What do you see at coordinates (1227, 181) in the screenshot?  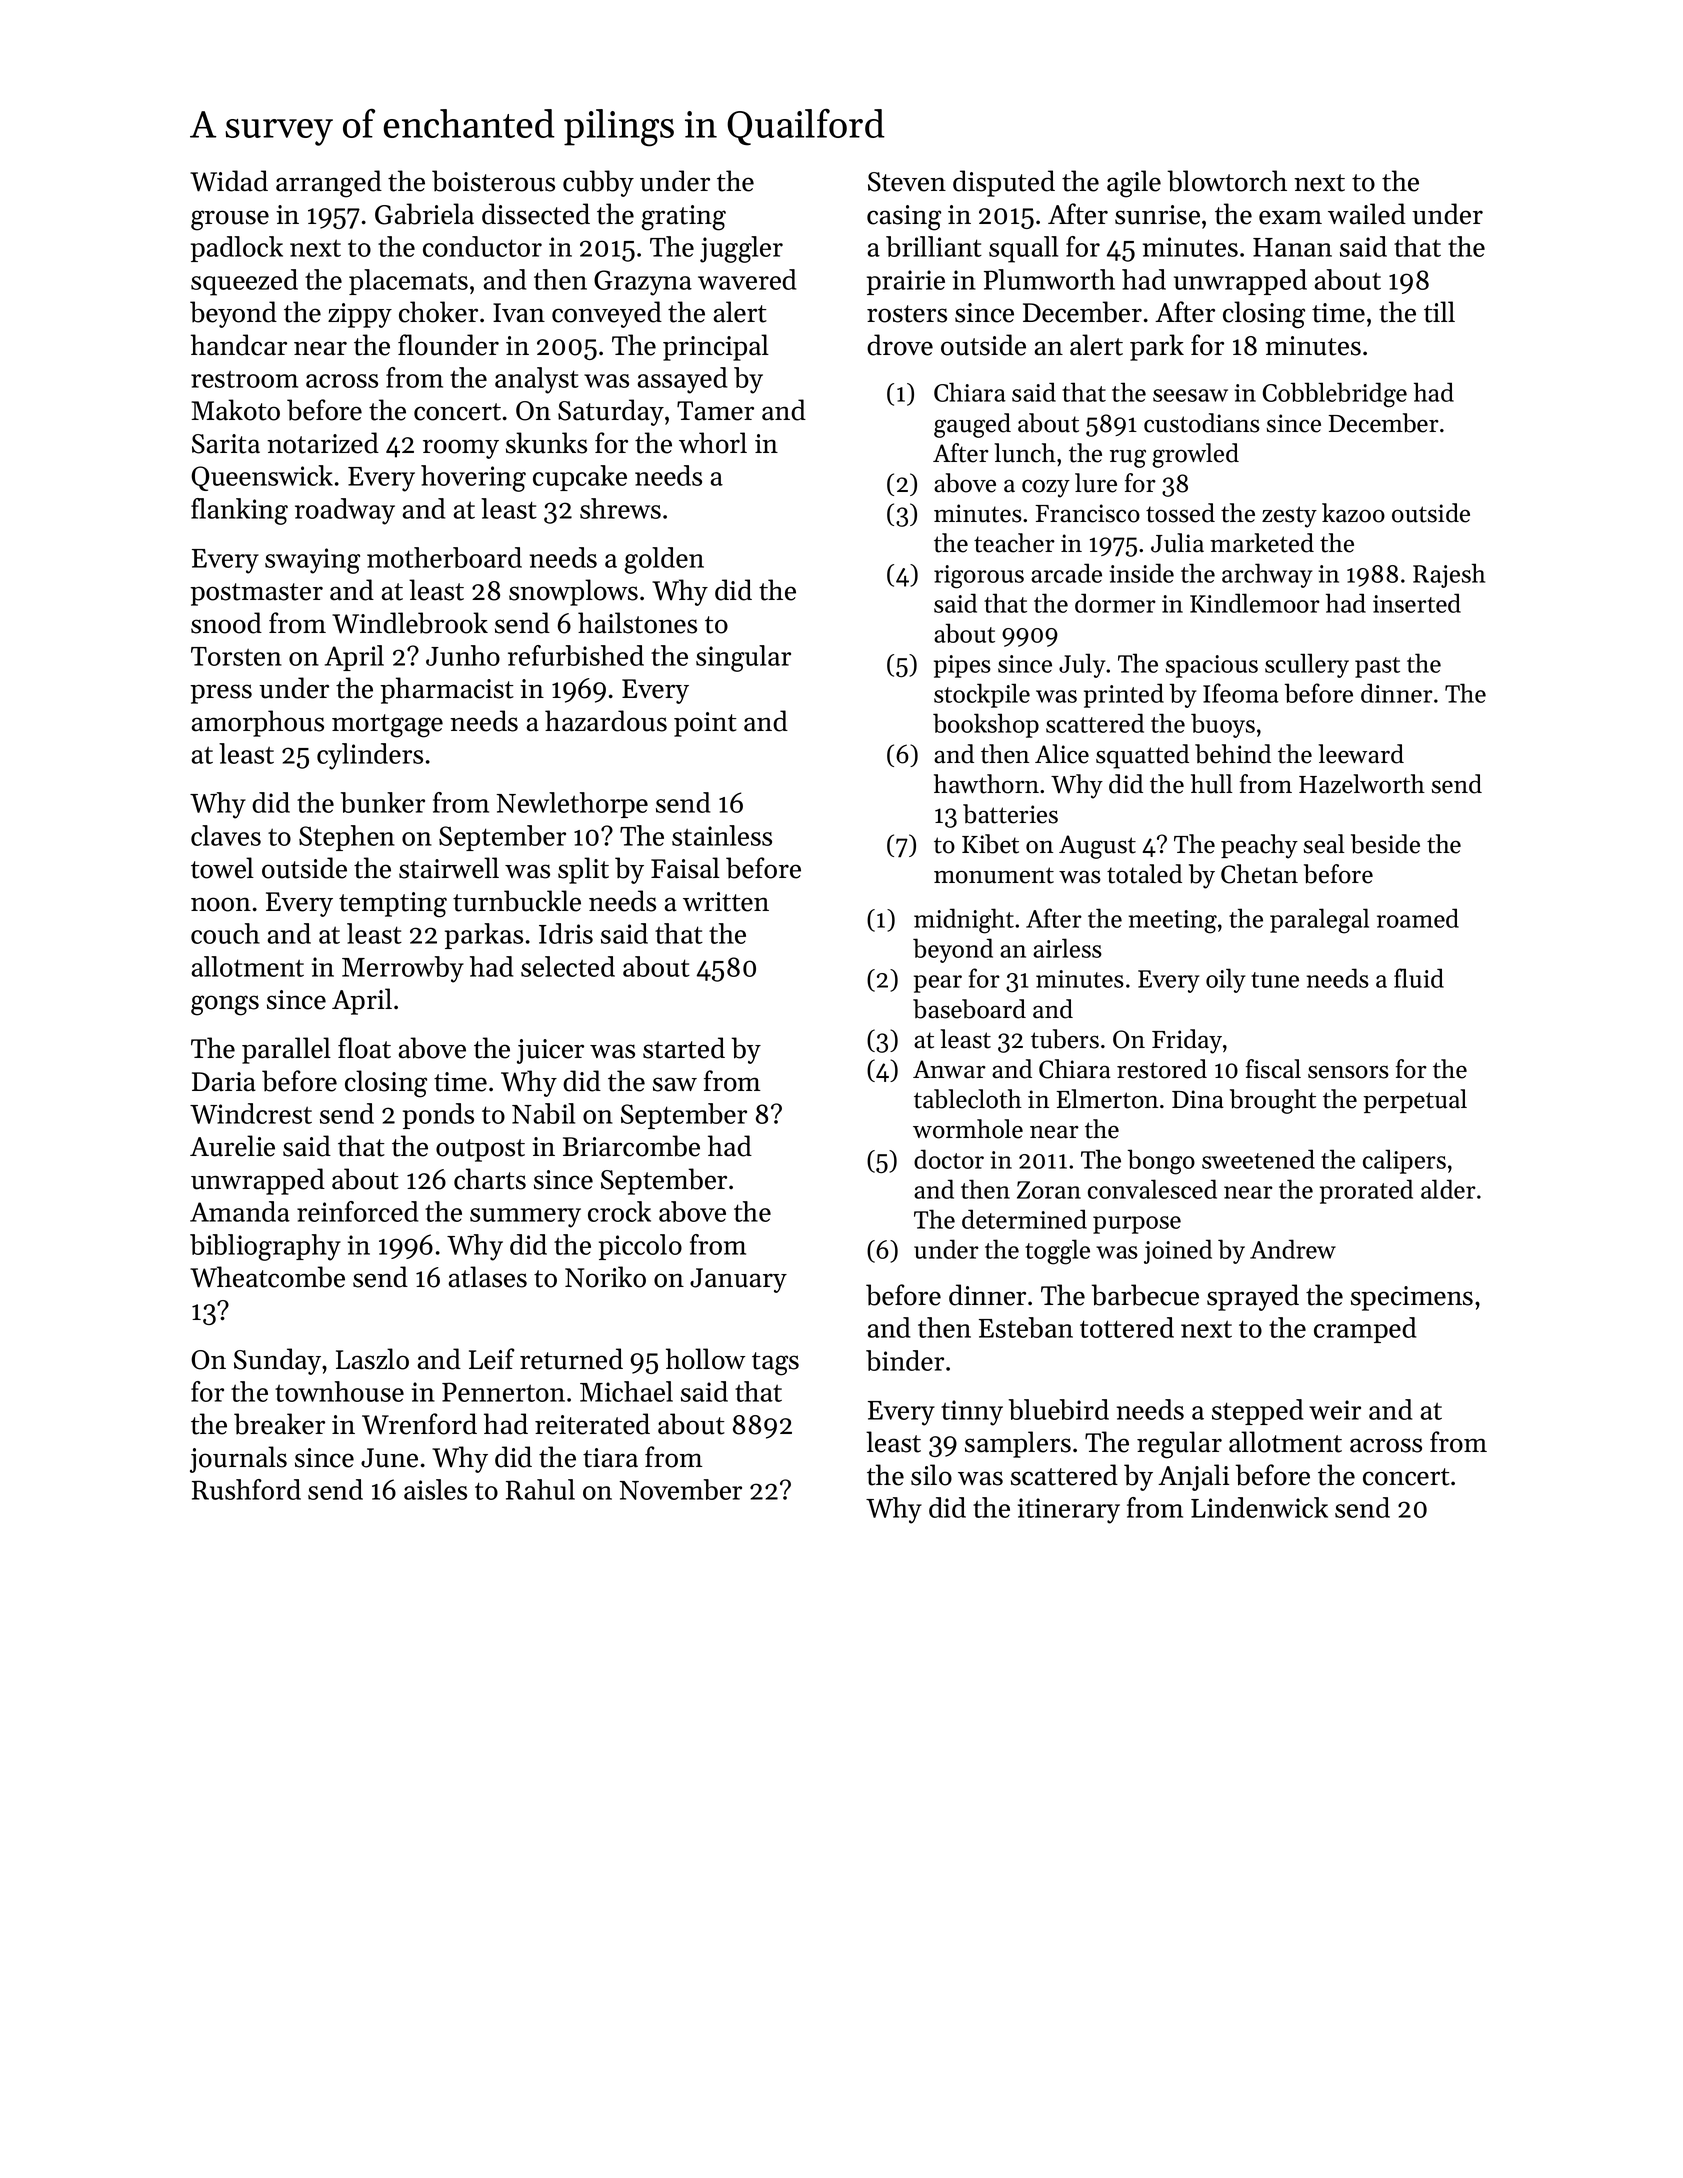 I see `blowtorch` at bounding box center [1227, 181].
